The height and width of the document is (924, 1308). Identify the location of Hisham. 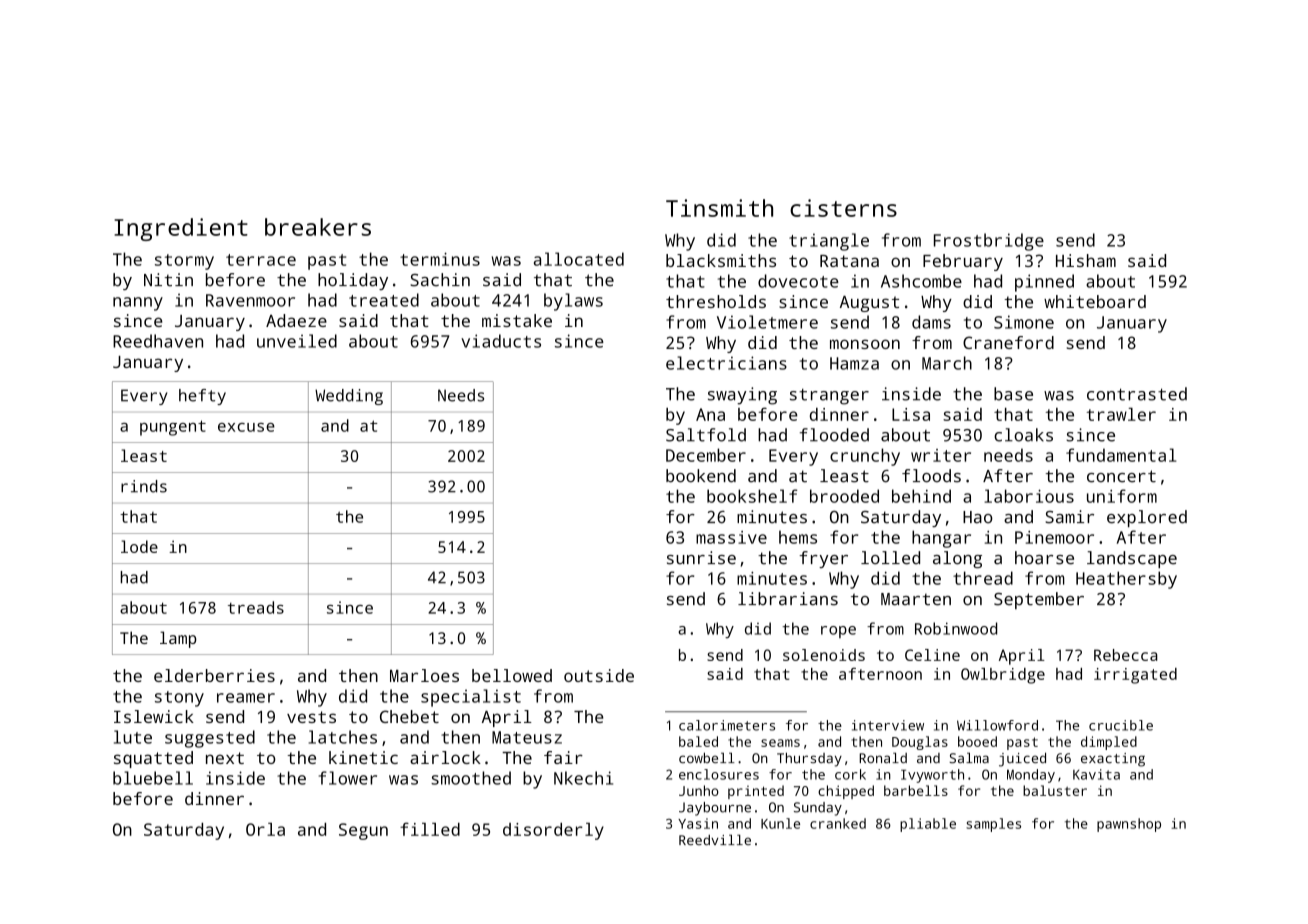
(1086, 260).
